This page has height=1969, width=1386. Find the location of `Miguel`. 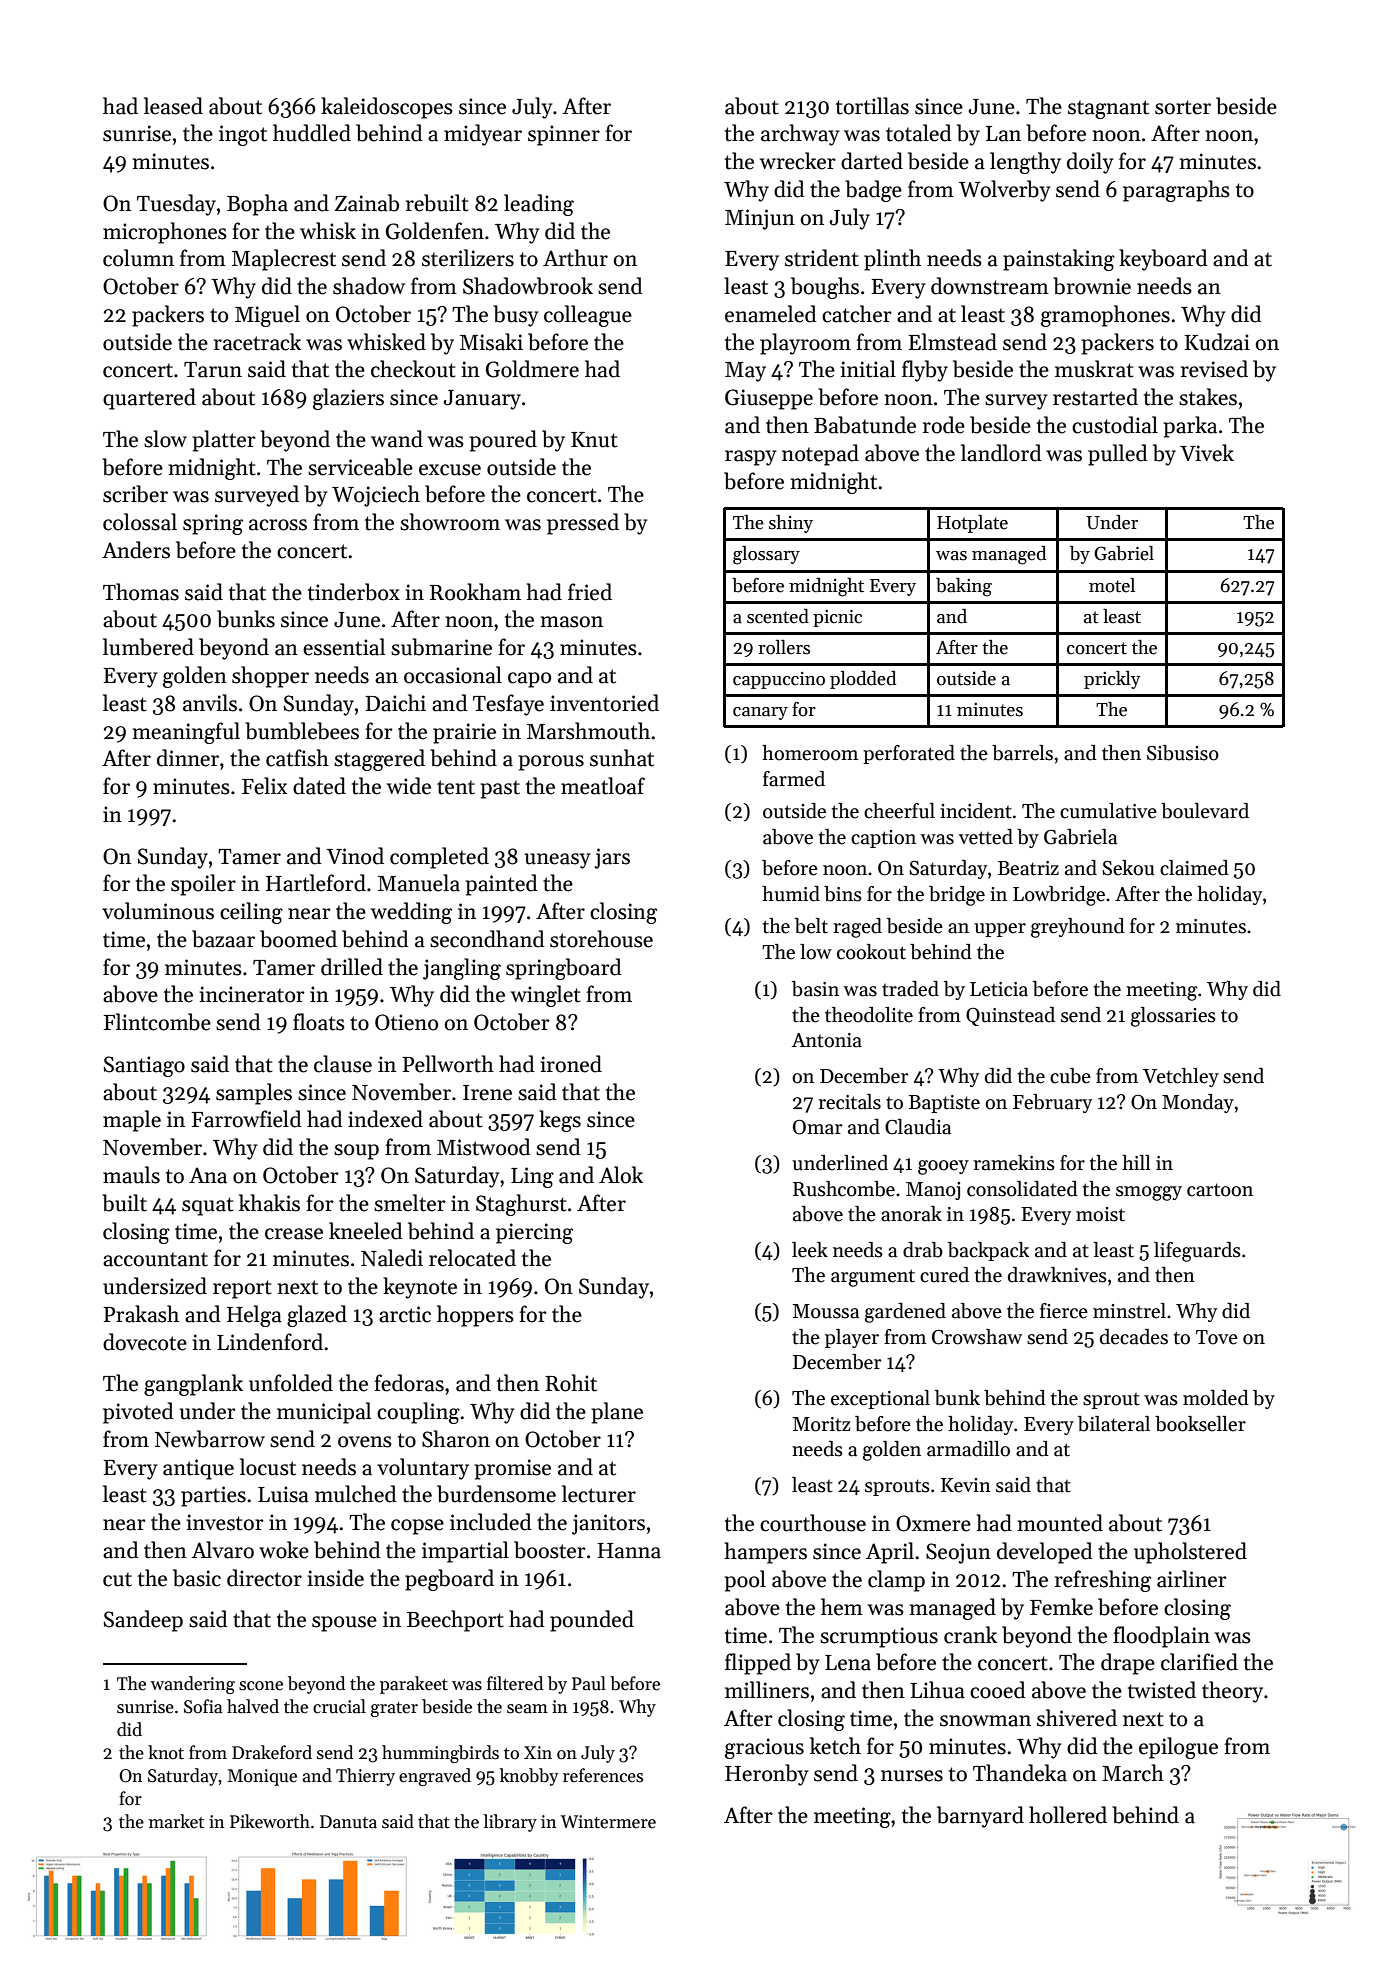

Miguel is located at coordinates (267, 316).
